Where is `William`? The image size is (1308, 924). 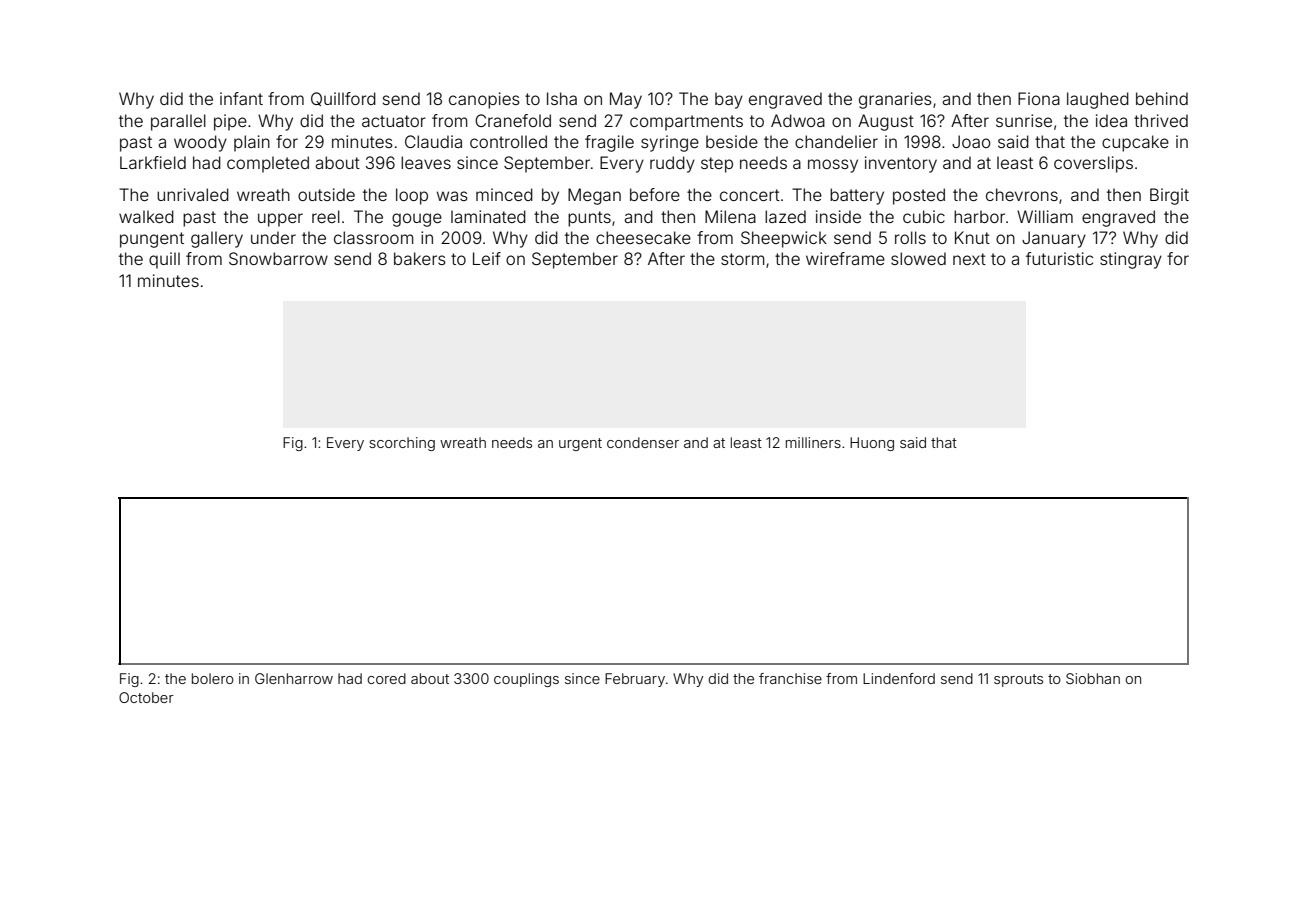
William is located at coordinates (1045, 216).
